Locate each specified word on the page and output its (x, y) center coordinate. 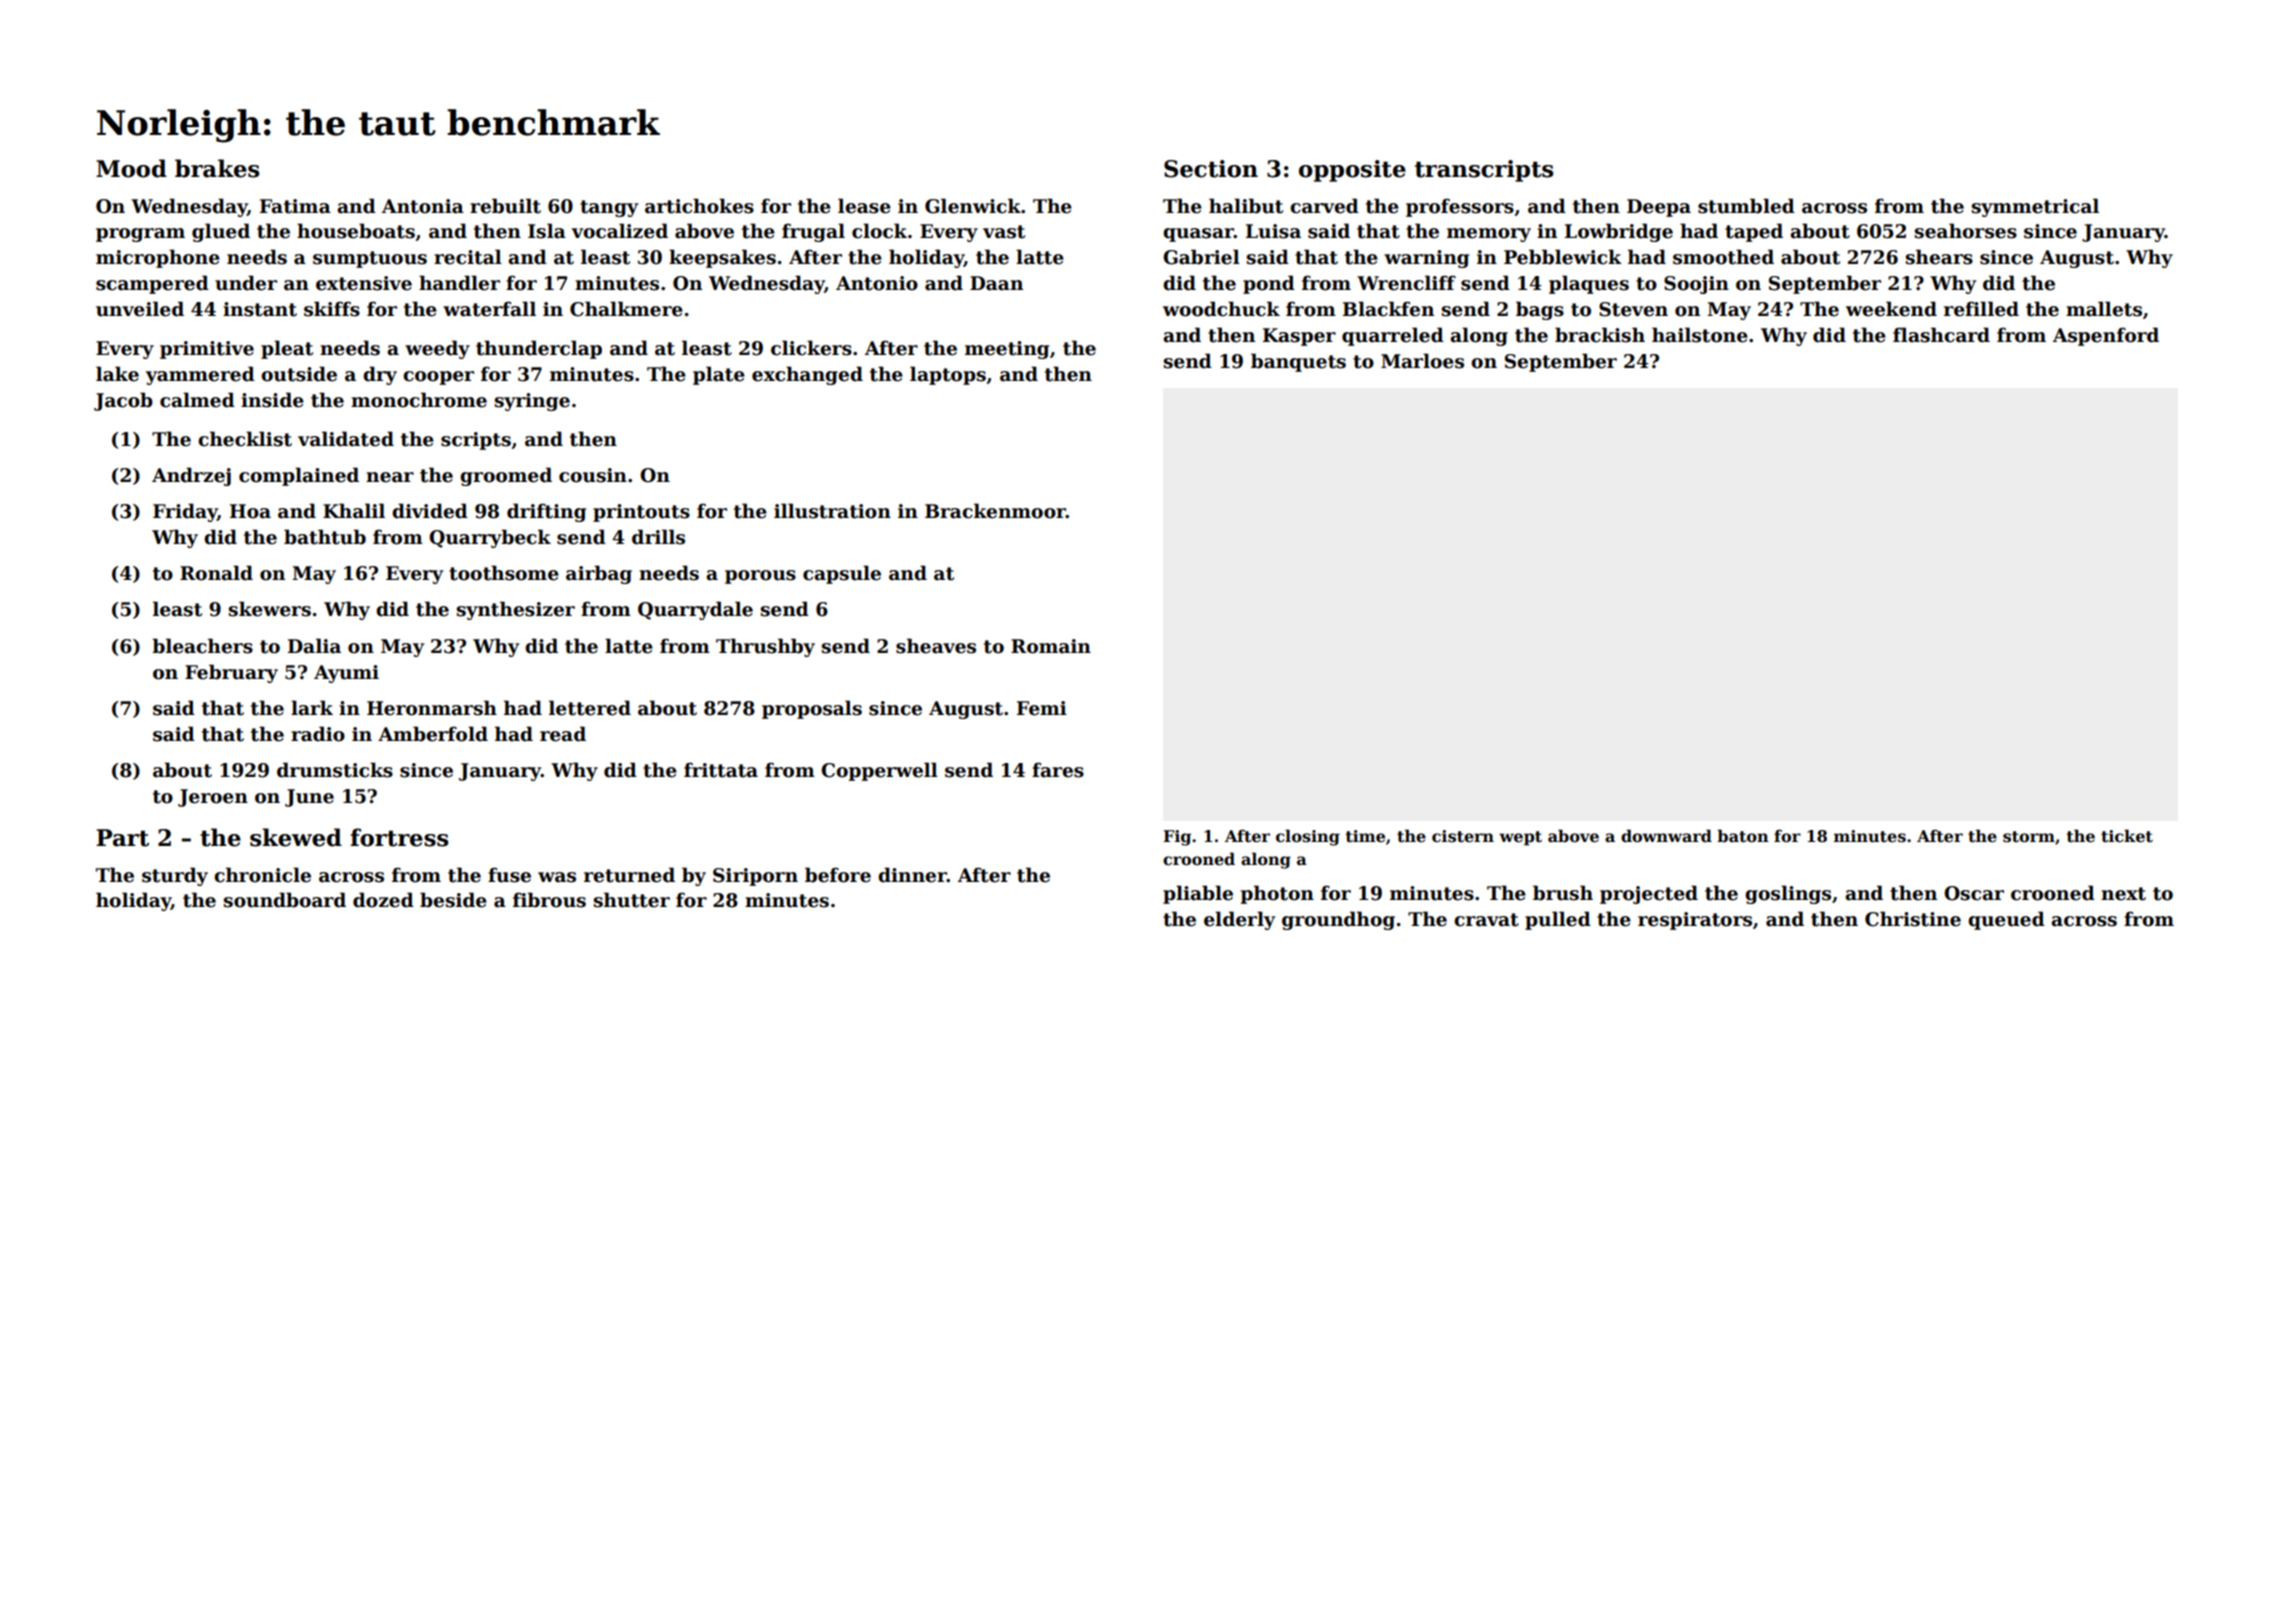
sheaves (936, 646)
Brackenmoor (995, 511)
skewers (269, 609)
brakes (217, 168)
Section (1211, 169)
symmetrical (2035, 207)
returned (629, 875)
